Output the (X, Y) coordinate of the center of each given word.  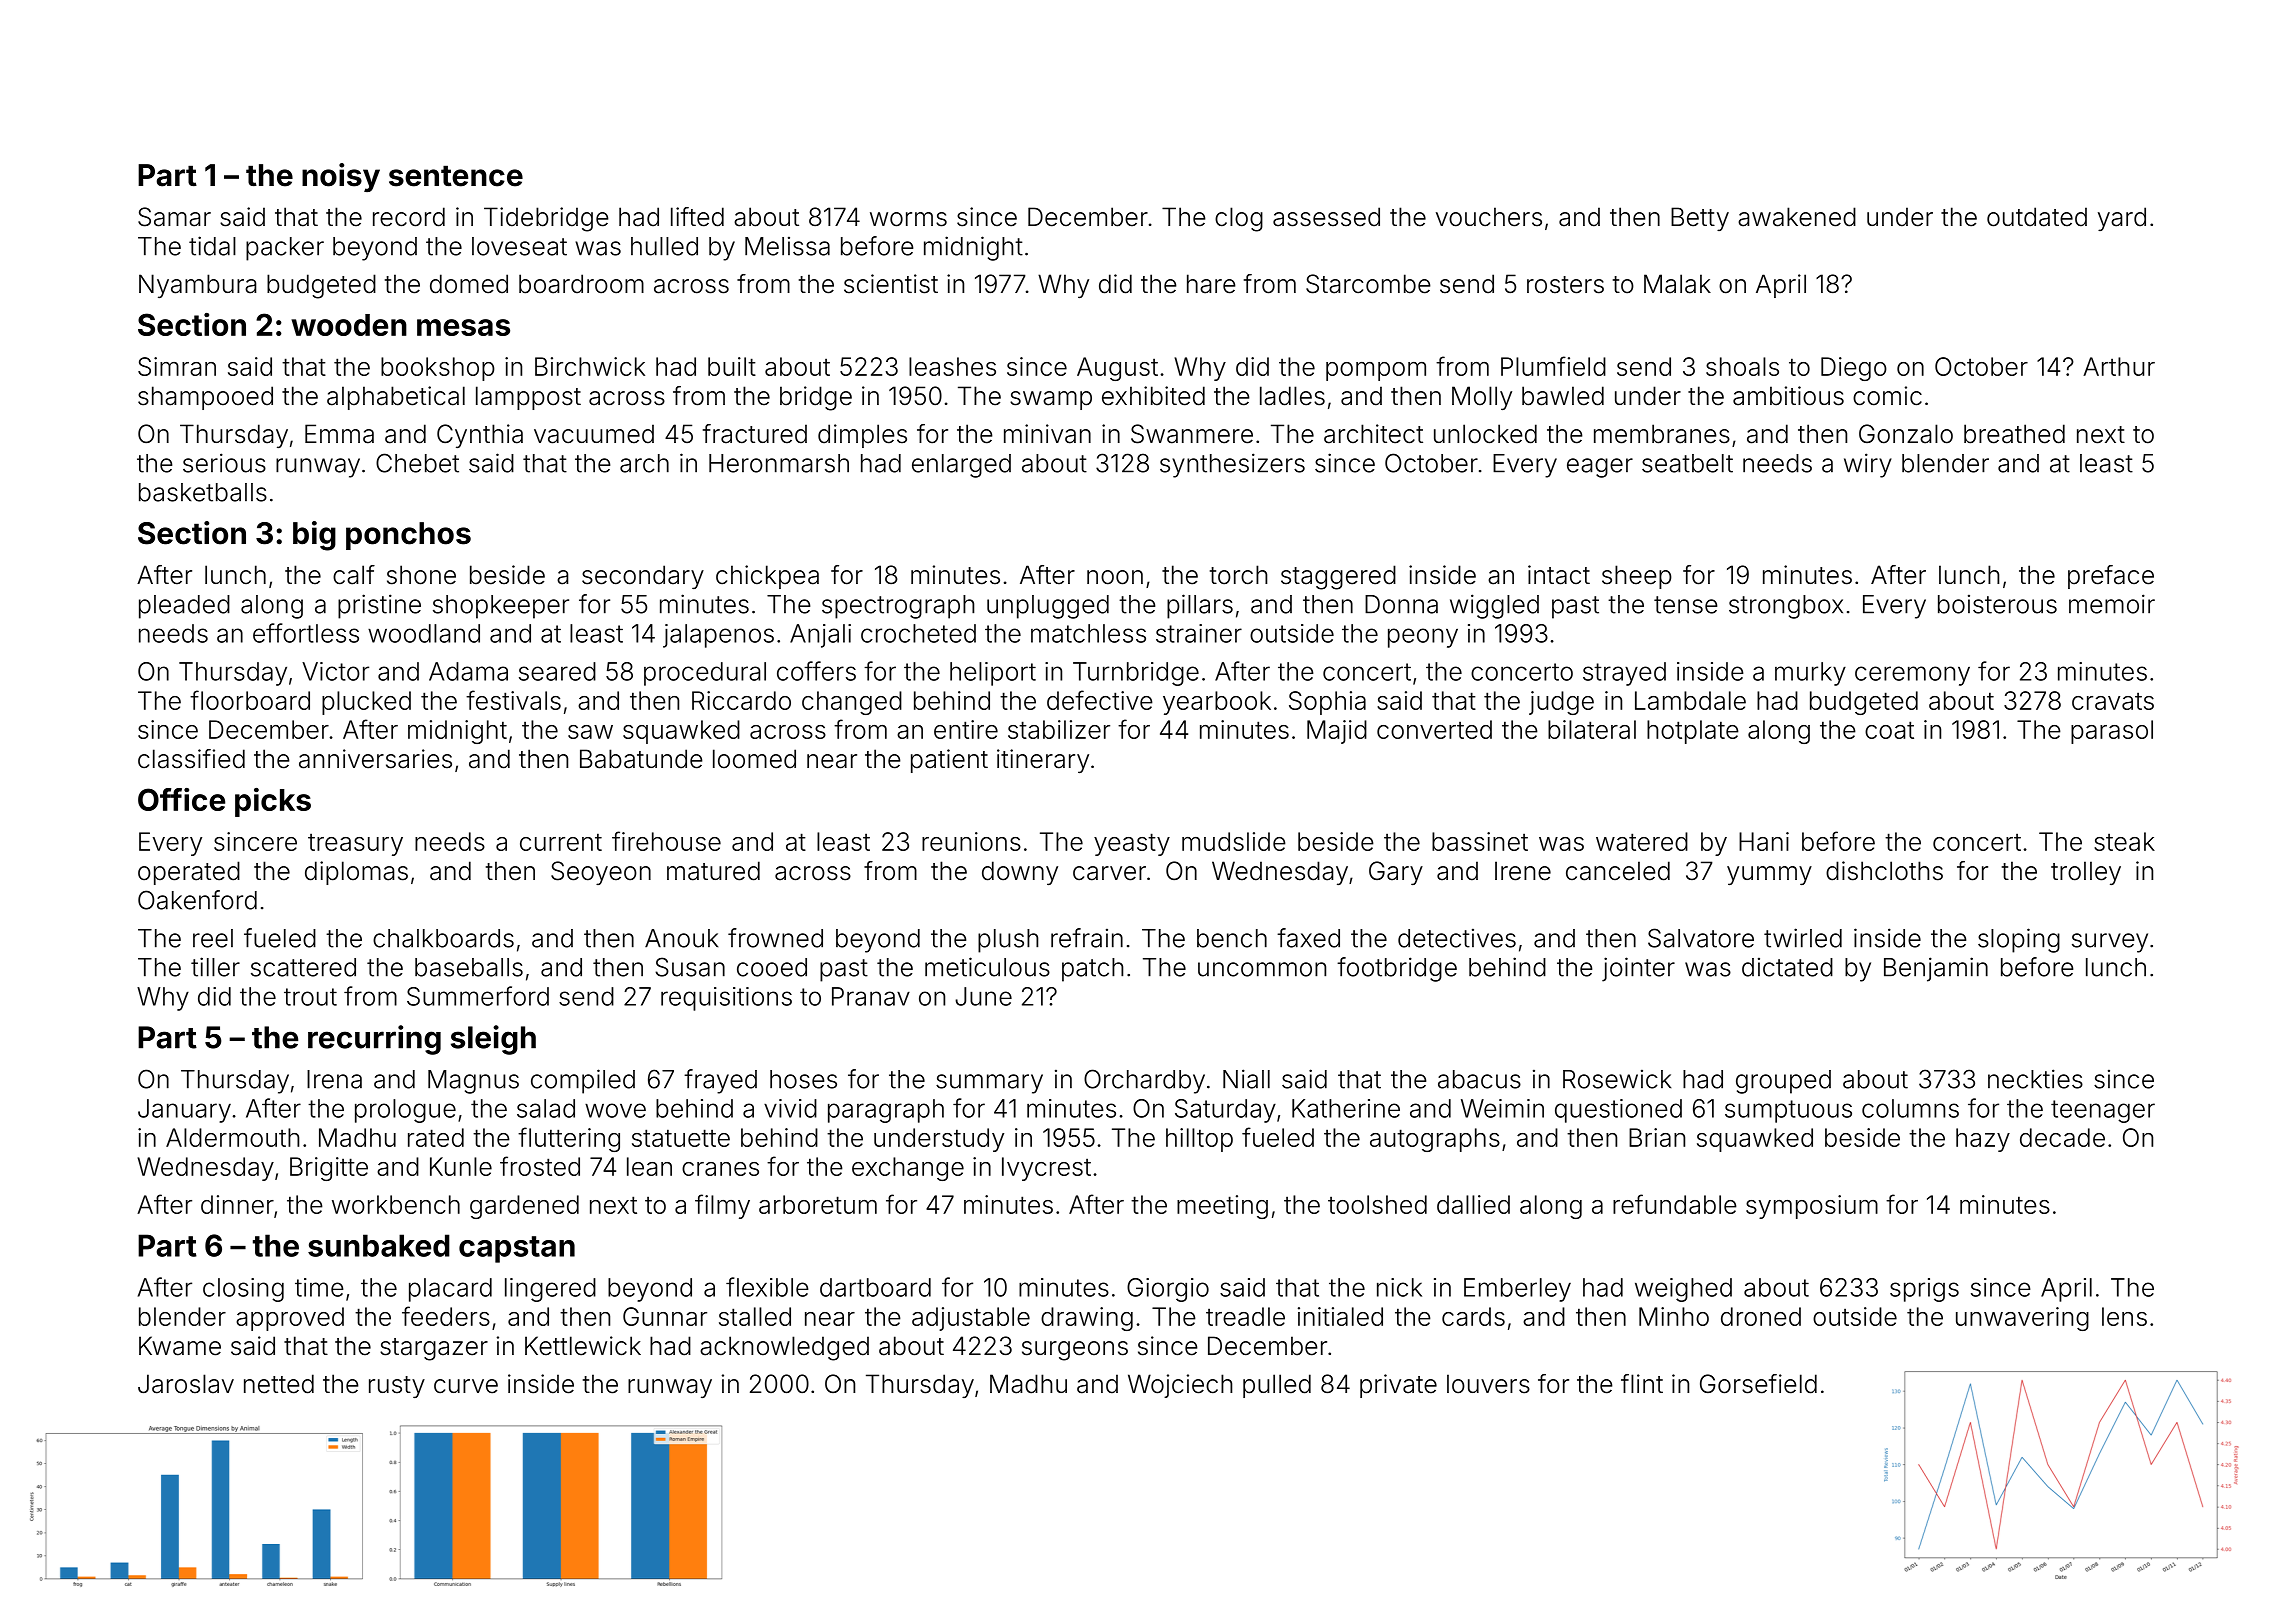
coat (1889, 730)
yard (2122, 219)
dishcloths (1884, 871)
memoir (2112, 604)
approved (290, 1319)
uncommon (1262, 969)
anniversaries (375, 759)
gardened (524, 1207)
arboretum (818, 1204)
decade (2062, 1137)
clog (1239, 219)
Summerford (478, 996)
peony (1423, 638)
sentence (456, 176)
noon (1115, 577)
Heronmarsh (779, 463)
